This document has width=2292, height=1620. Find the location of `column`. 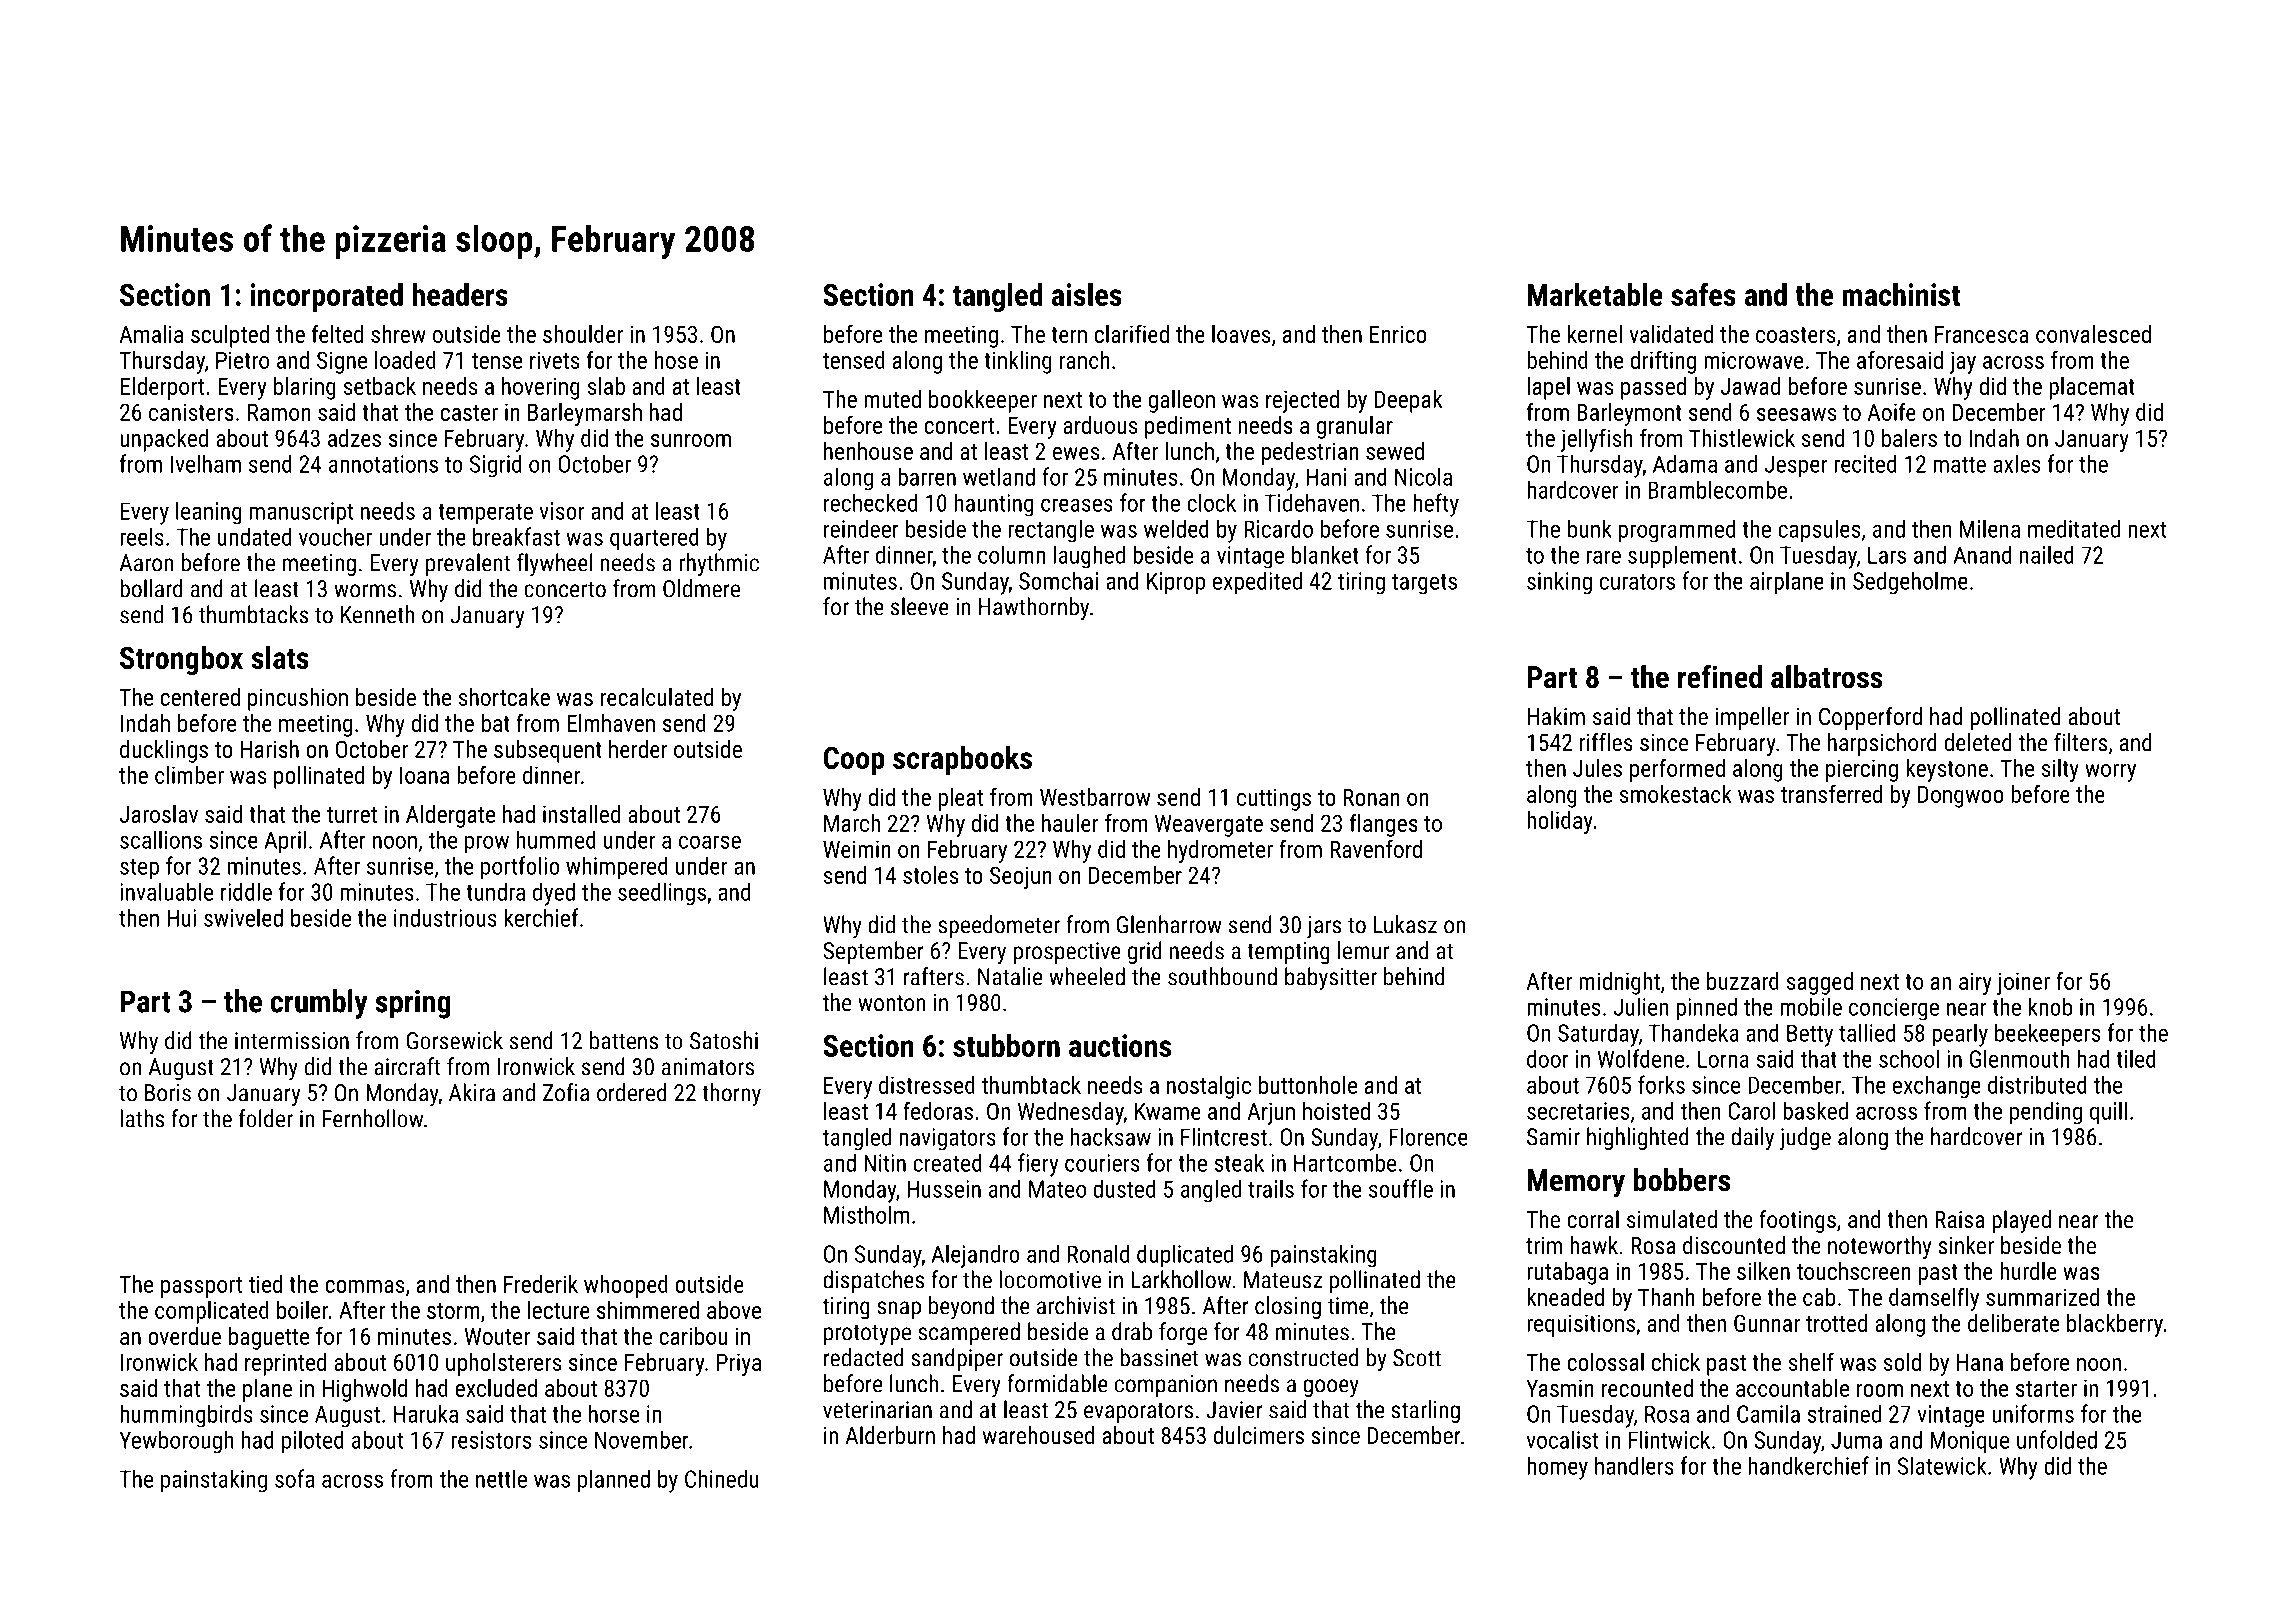

column is located at coordinates (1011, 554).
